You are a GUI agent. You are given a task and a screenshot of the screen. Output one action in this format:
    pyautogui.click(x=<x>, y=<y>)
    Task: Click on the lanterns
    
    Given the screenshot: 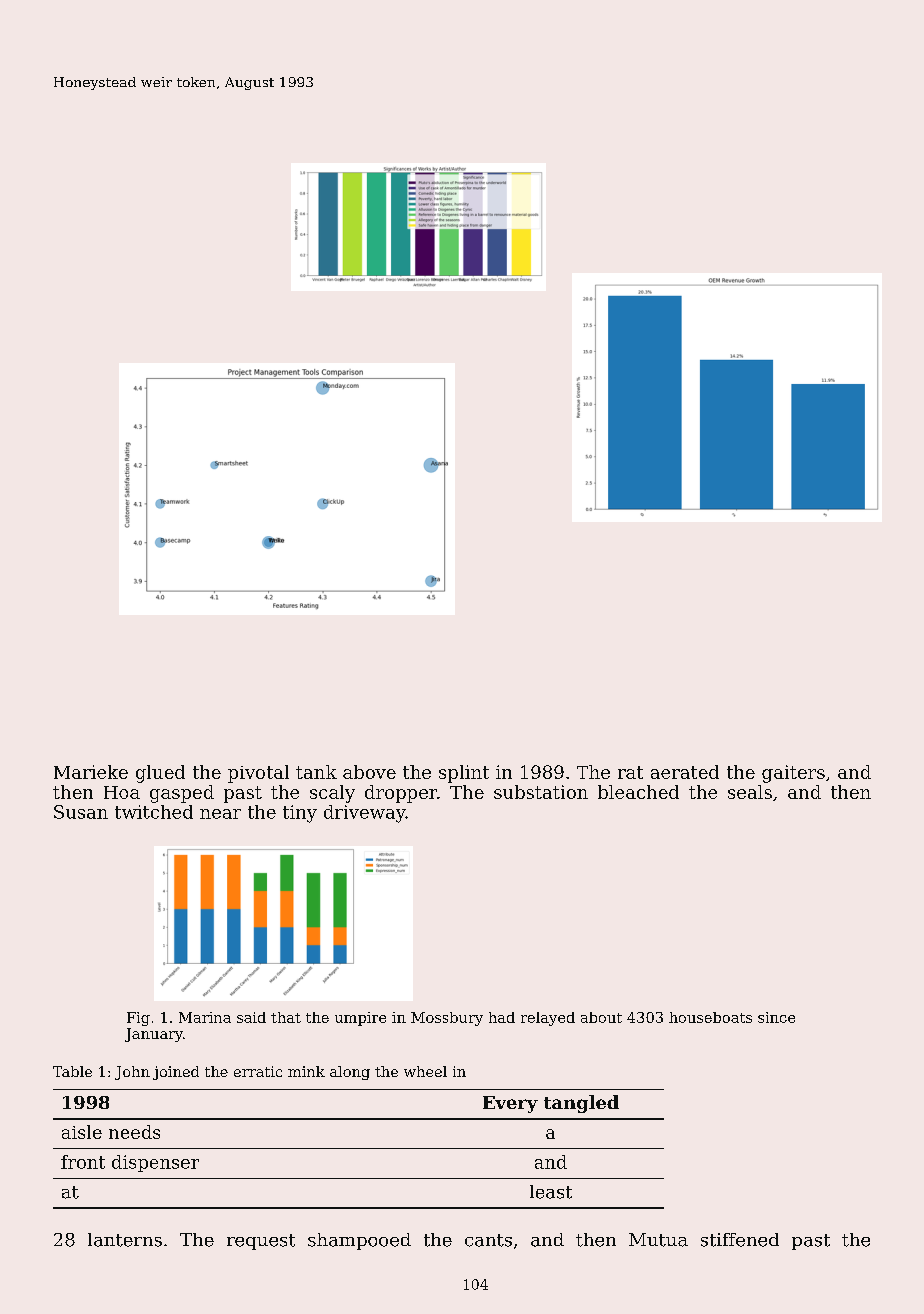 What is the action you would take?
    pyautogui.click(x=125, y=1240)
